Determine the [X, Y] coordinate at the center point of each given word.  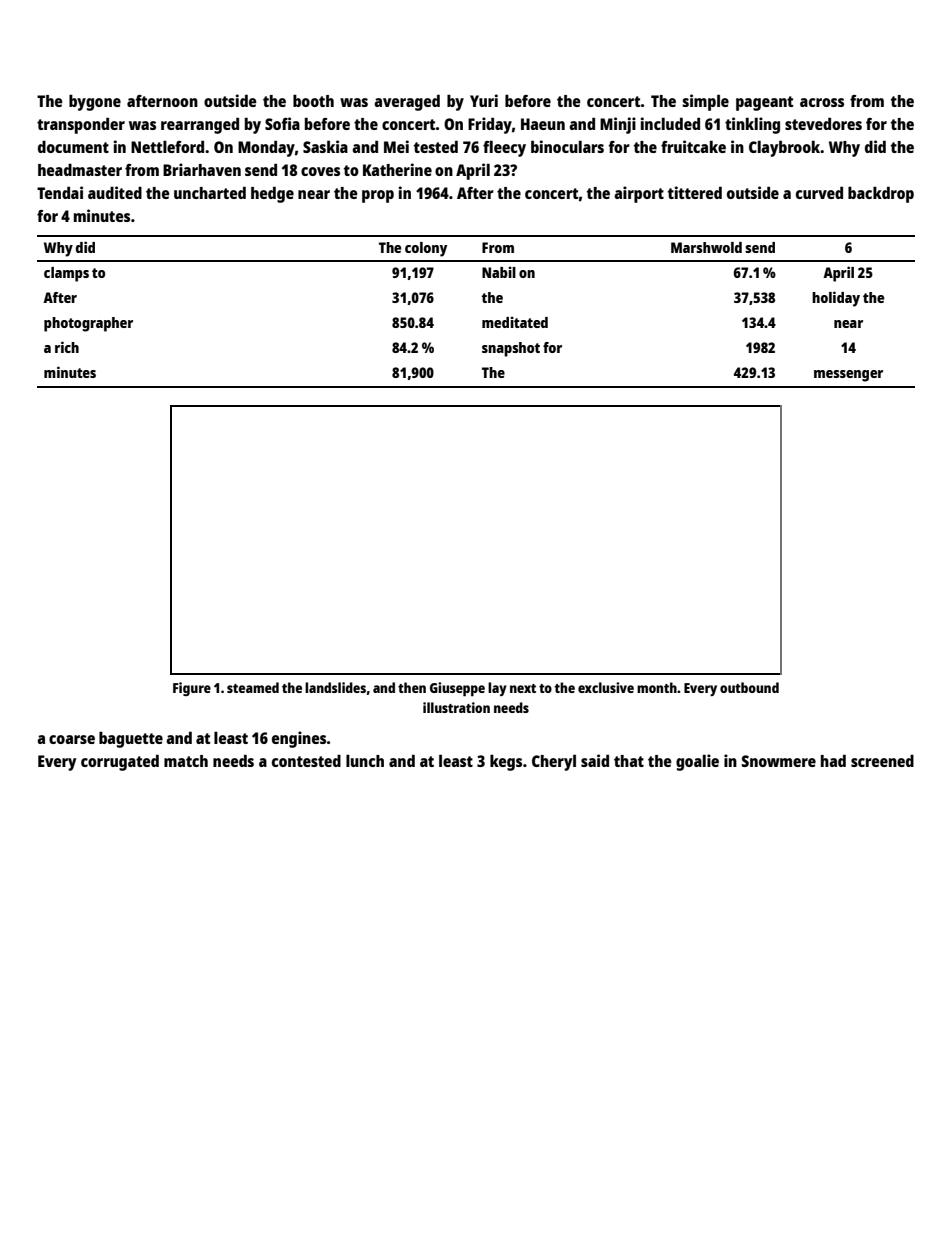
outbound [749, 687]
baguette [131, 740]
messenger [848, 376]
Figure [192, 689]
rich [67, 347]
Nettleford [167, 146]
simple [705, 102]
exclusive [606, 687]
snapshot [511, 349]
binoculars [567, 146]
